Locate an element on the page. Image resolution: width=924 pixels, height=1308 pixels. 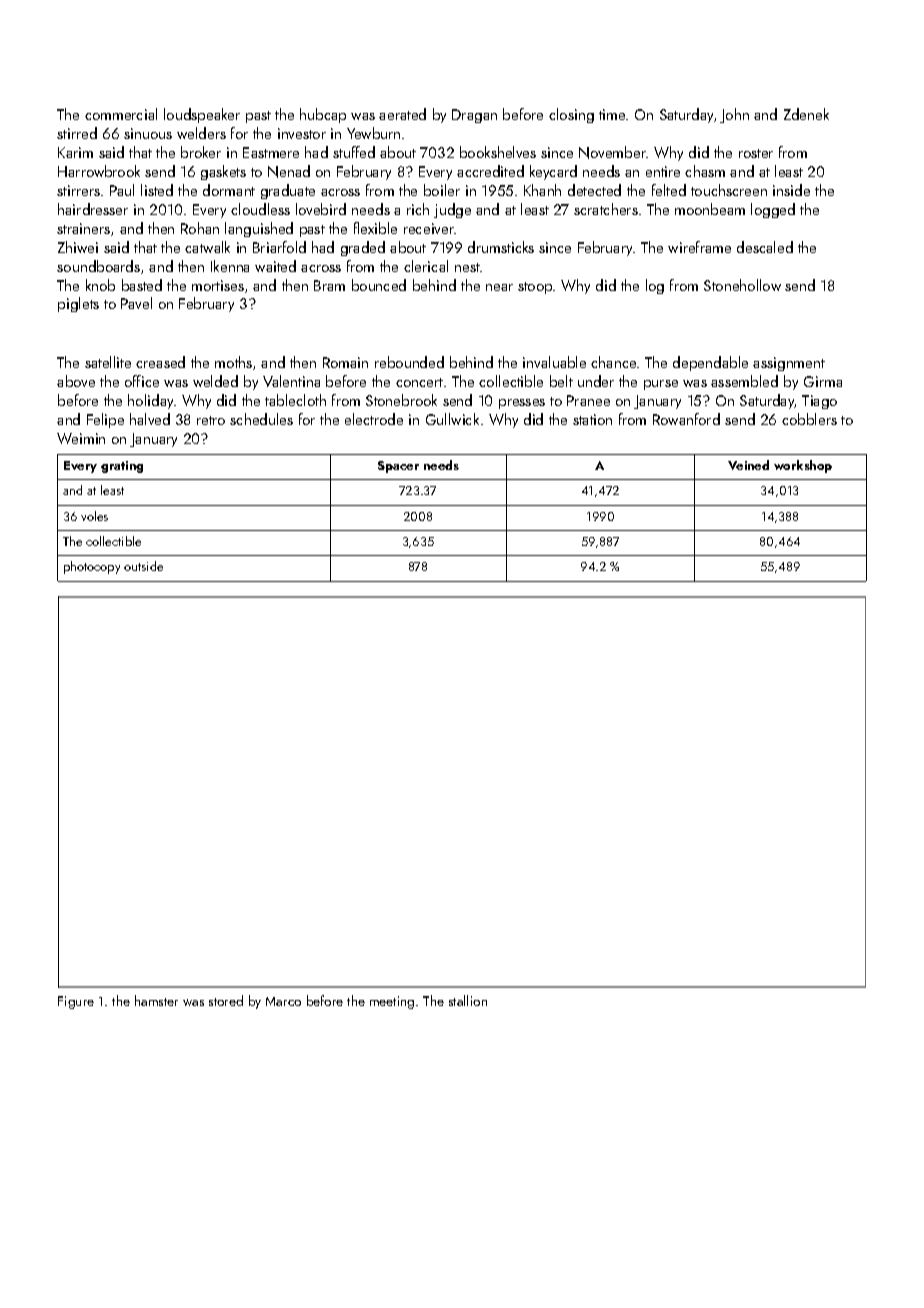
outside is located at coordinates (143, 566).
